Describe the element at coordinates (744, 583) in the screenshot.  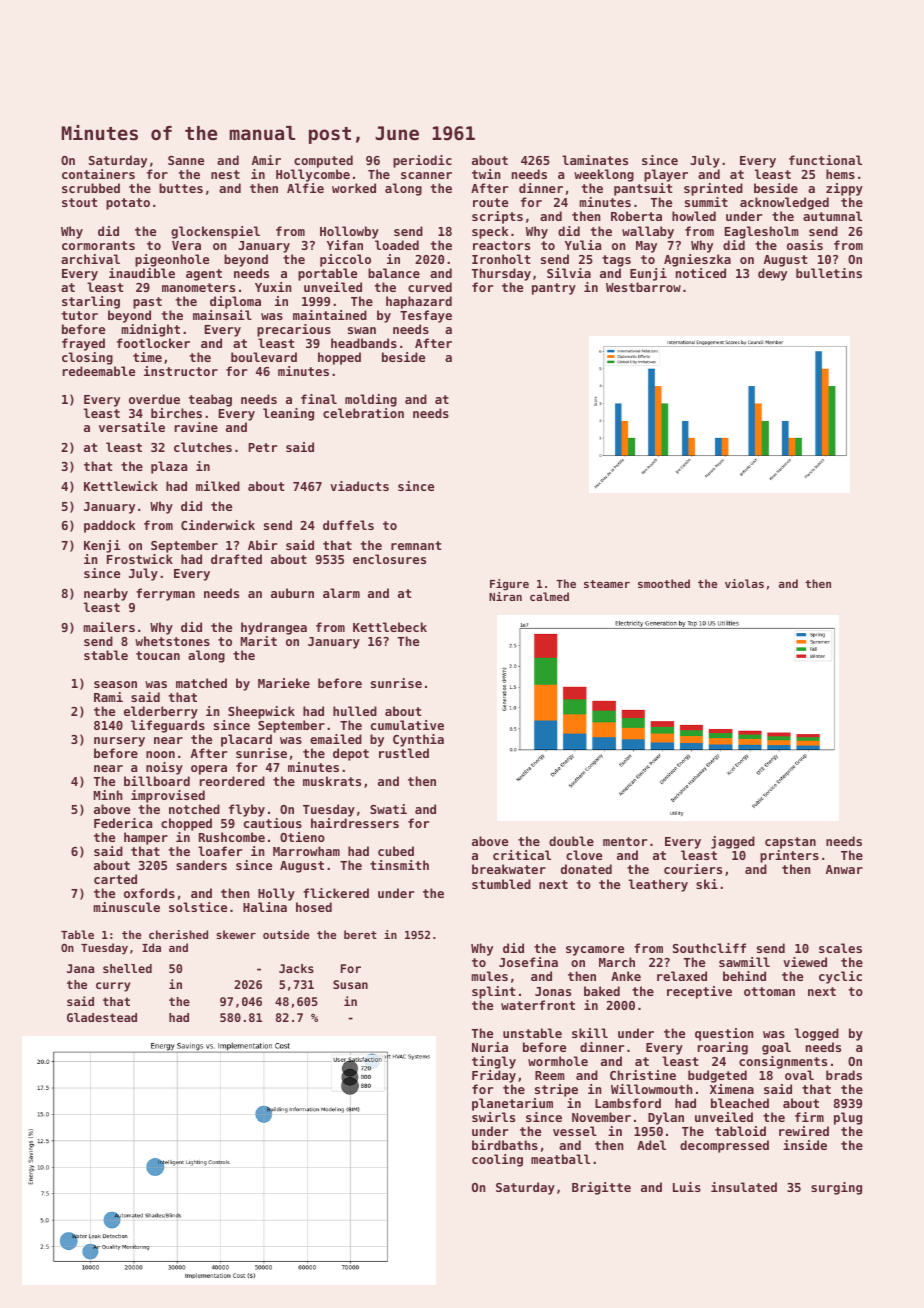
I see `violas` at that location.
